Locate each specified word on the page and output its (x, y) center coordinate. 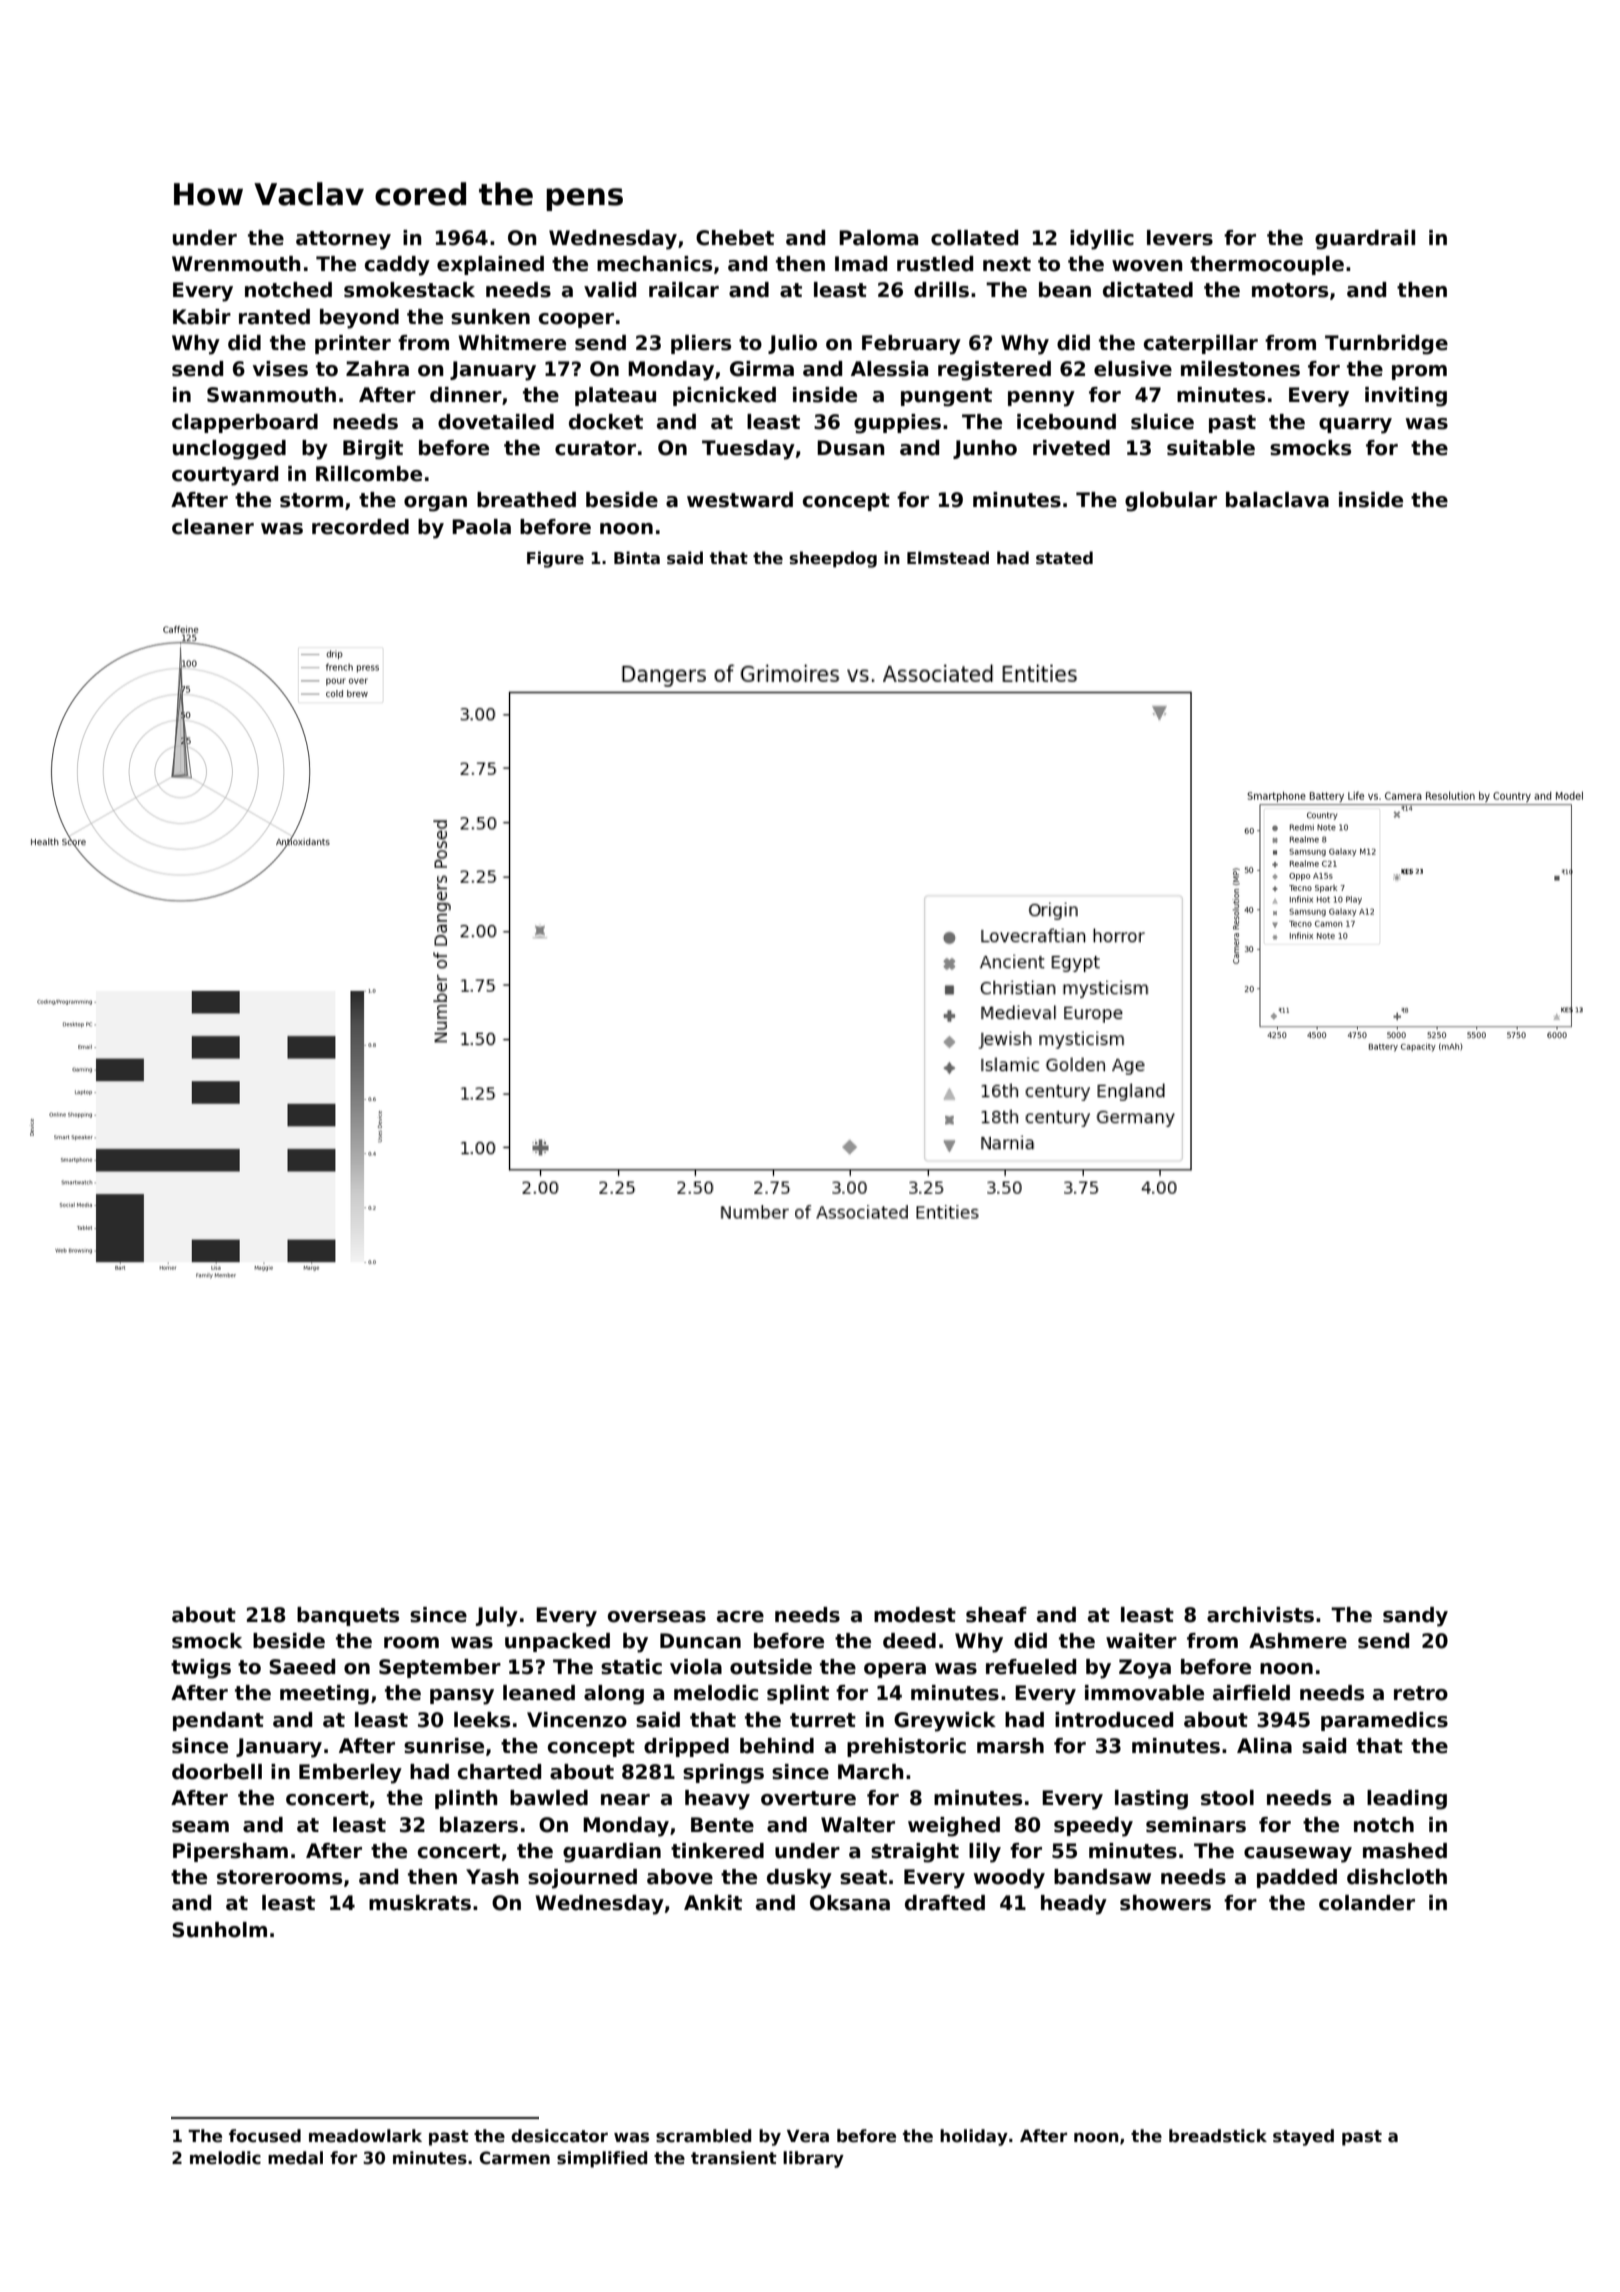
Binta (637, 557)
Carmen (515, 2158)
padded (1297, 1878)
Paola (481, 527)
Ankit (713, 1902)
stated (1064, 558)
